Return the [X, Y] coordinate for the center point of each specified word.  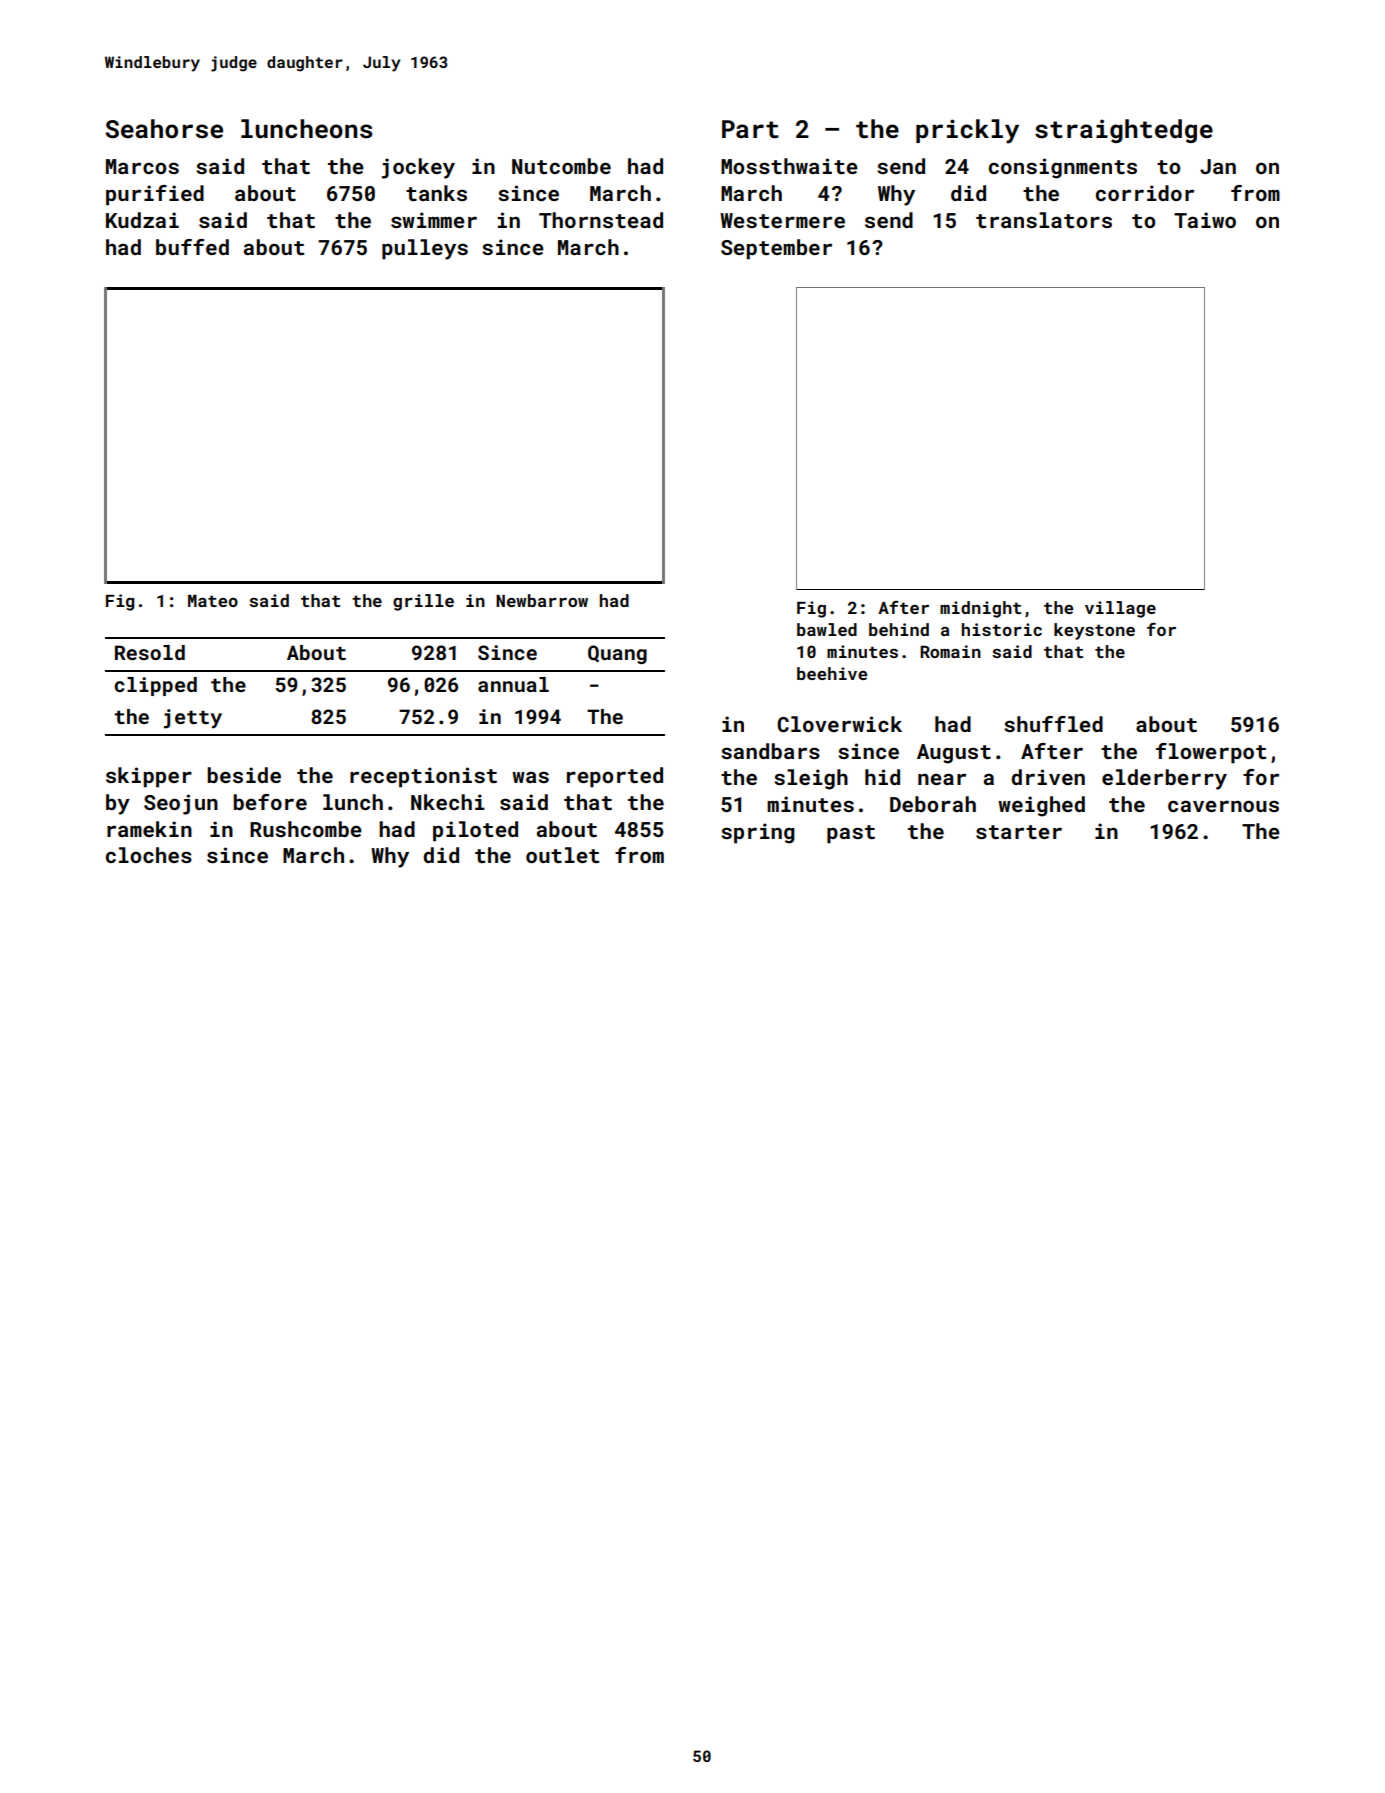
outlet [562, 855]
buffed [192, 247]
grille [423, 602]
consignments [1063, 168]
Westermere [782, 220]
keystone [1094, 631]
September [776, 249]
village [1120, 609]
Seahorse [164, 129]
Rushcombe [306, 829]
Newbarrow [542, 600]
